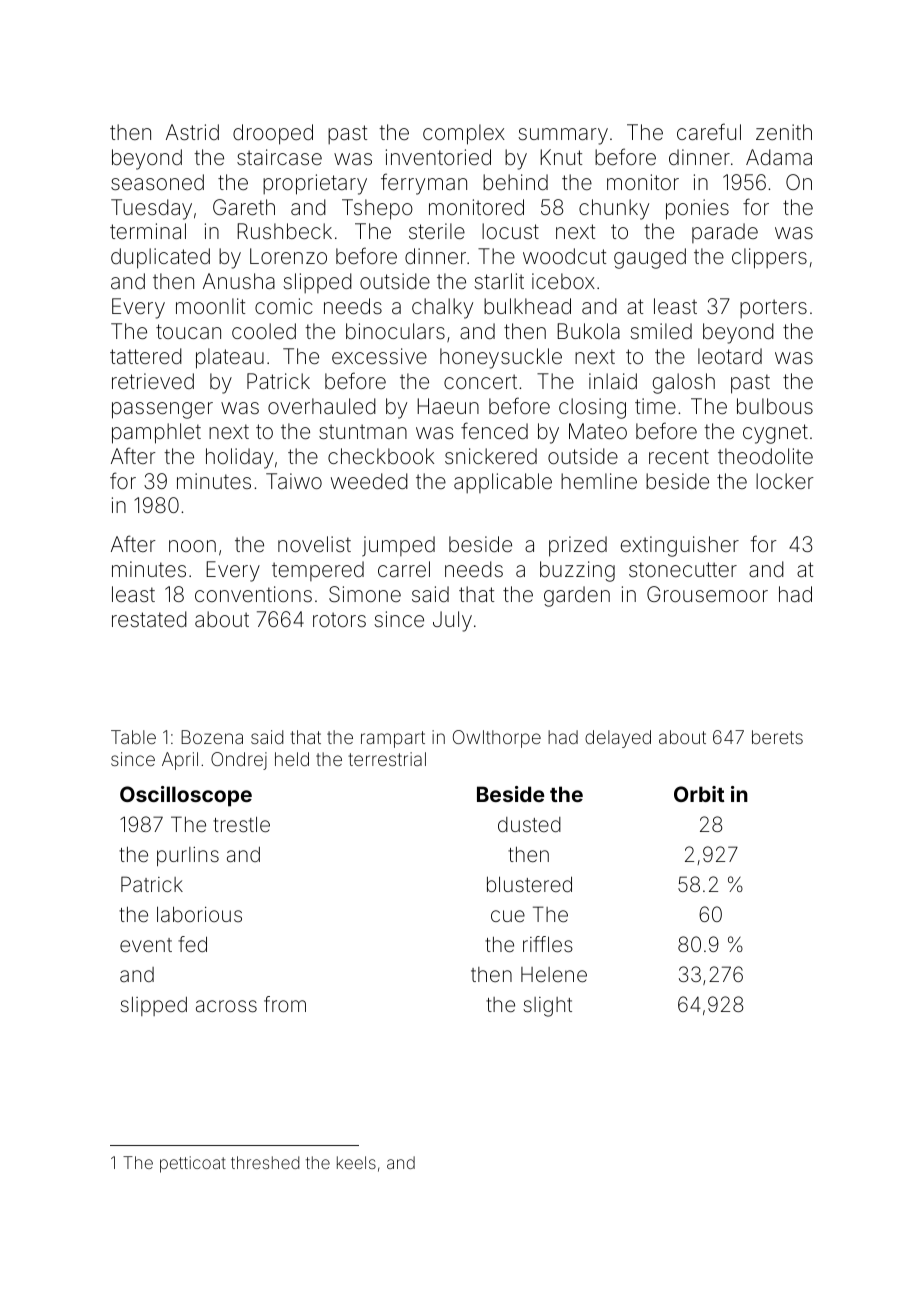 The image size is (924, 1311). What do you see at coordinates (599, 481) in the page?
I see `hemline` at bounding box center [599, 481].
